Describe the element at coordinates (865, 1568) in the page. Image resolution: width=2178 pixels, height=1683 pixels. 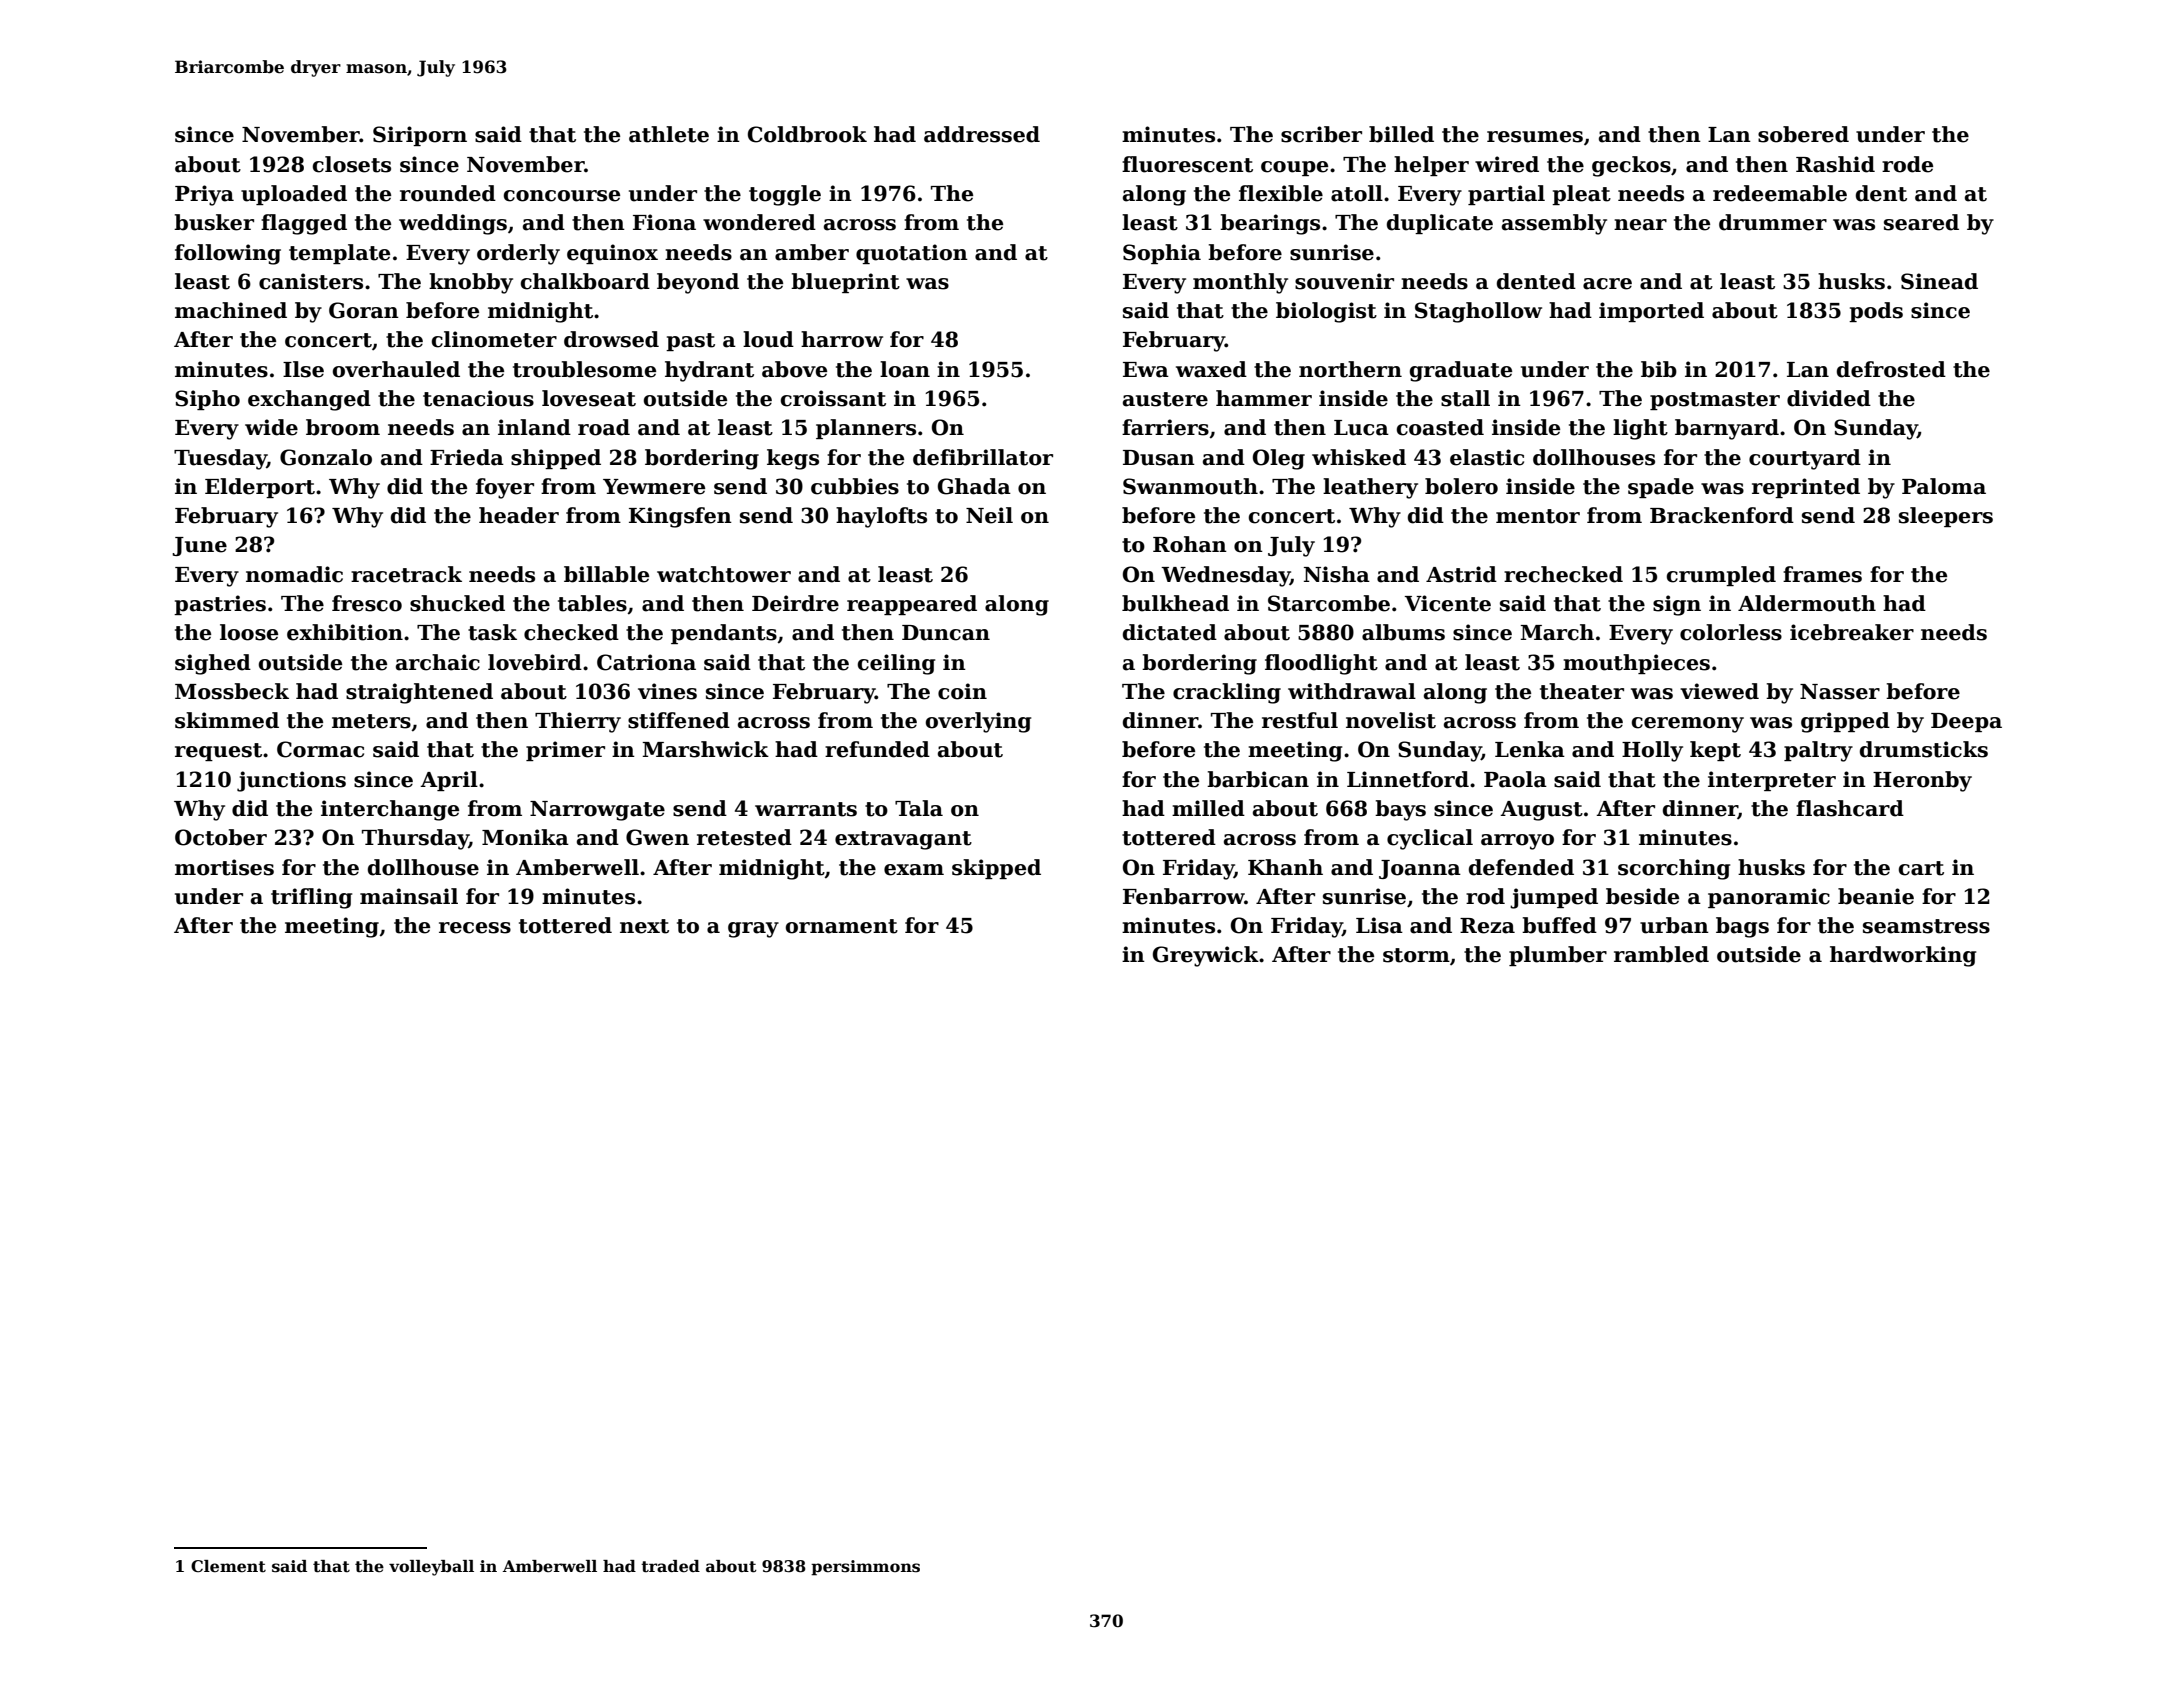
I see `persimmons` at that location.
